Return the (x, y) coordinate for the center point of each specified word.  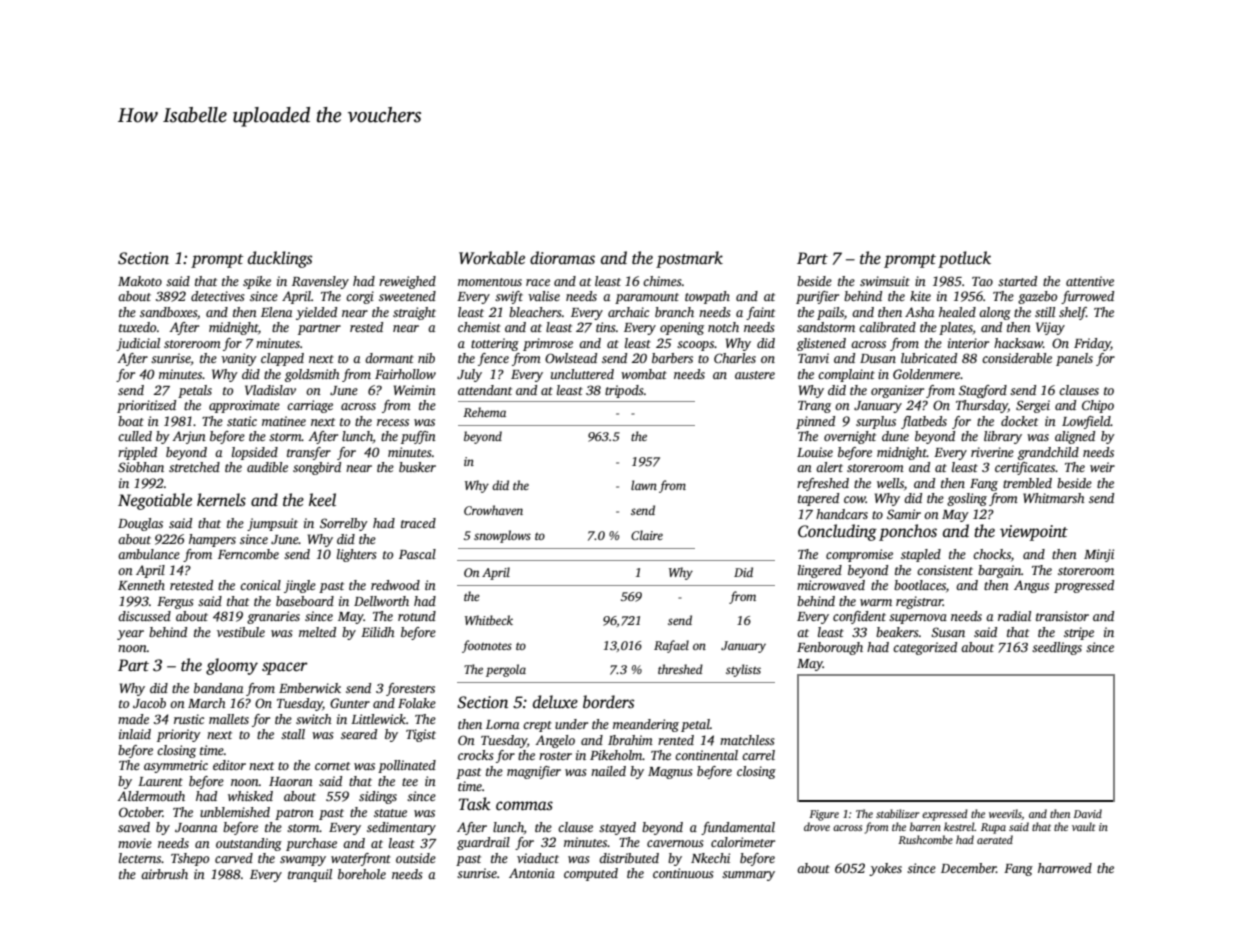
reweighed (407, 282)
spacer (285, 668)
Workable (492, 258)
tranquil (310, 875)
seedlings (1057, 648)
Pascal (417, 554)
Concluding (837, 532)
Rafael (671, 646)
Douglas (140, 524)
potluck (964, 259)
